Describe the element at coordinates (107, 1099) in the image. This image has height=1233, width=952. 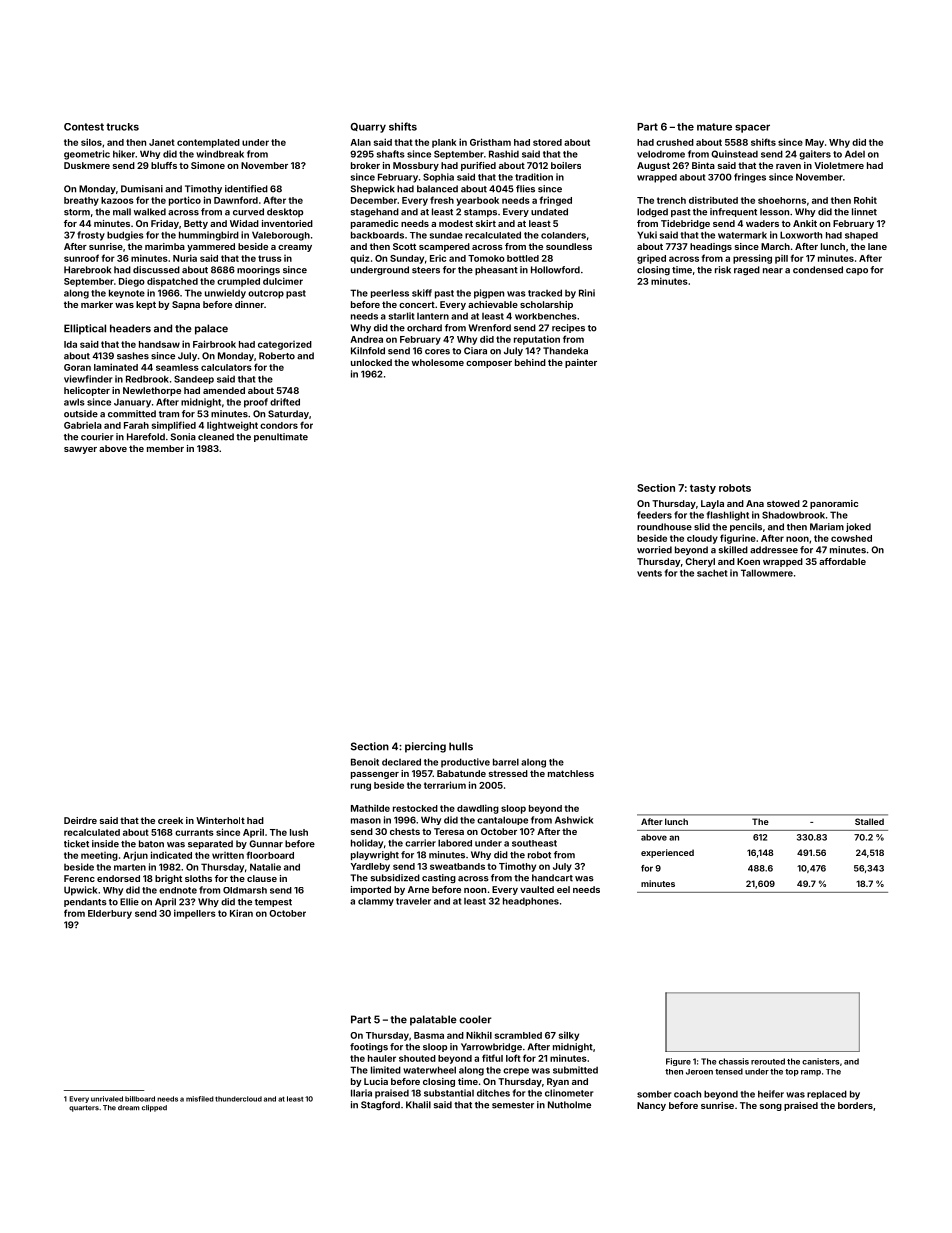
I see `unrivaled` at that location.
